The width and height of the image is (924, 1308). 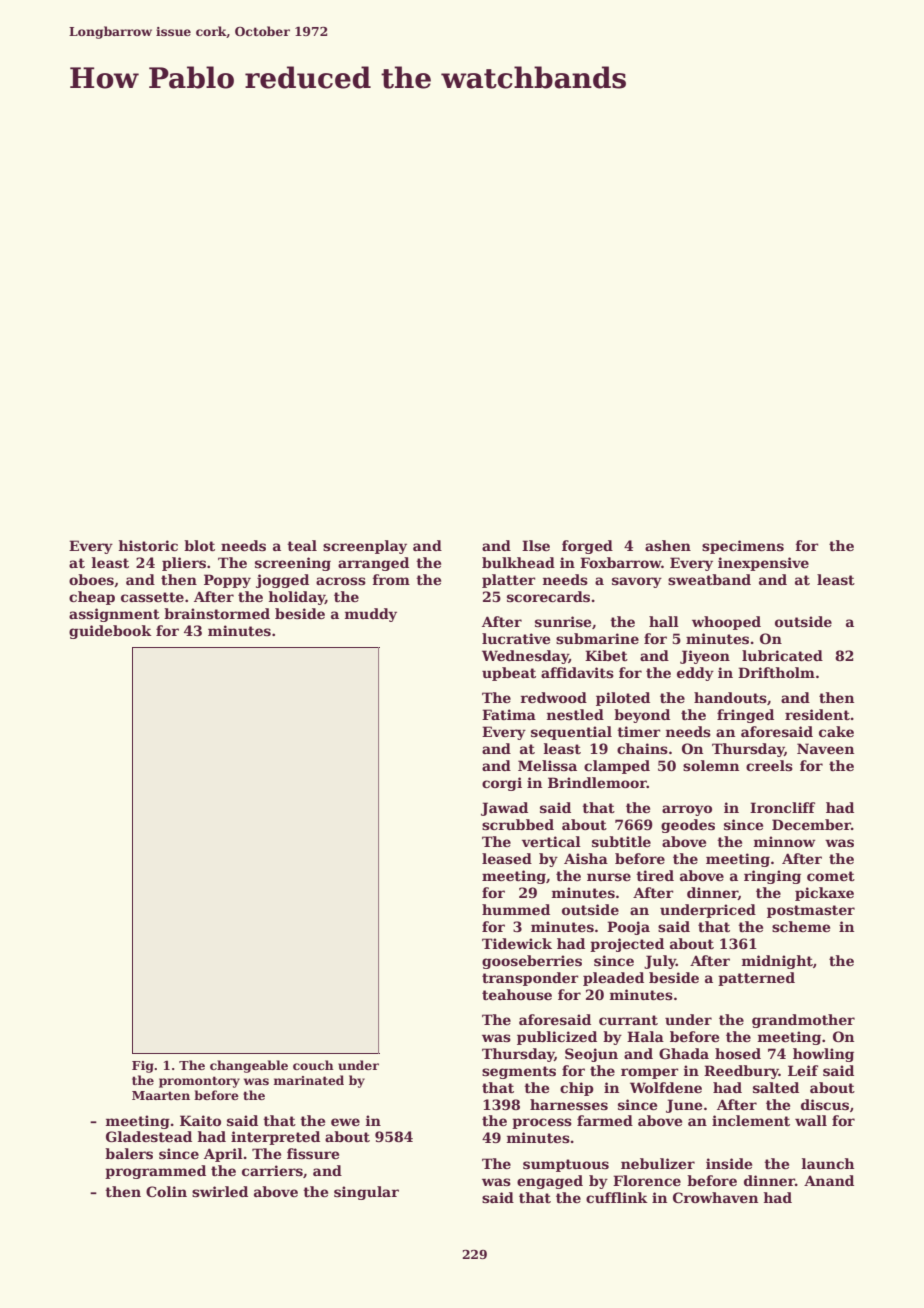 What do you see at coordinates (609, 877) in the image?
I see `nurse` at bounding box center [609, 877].
